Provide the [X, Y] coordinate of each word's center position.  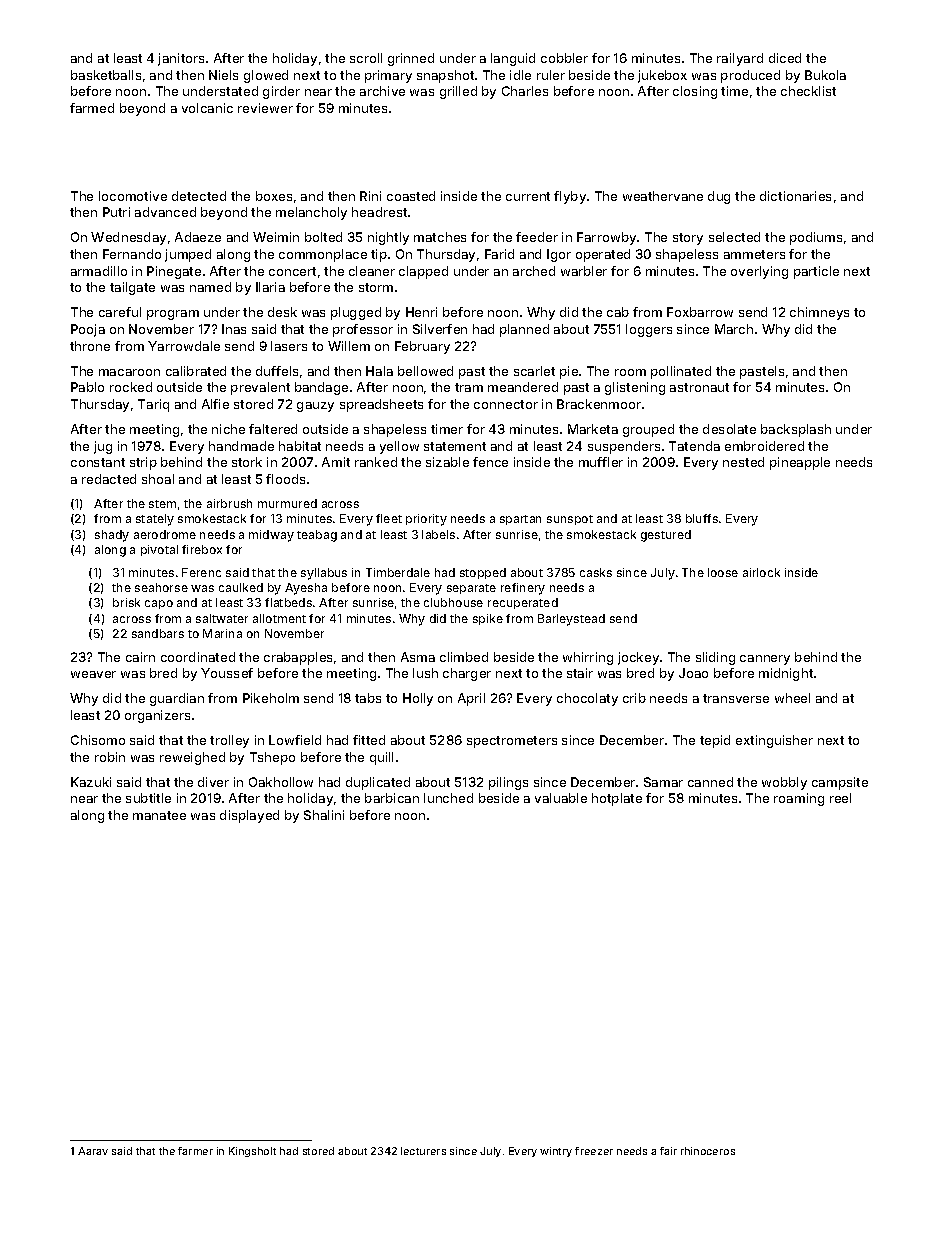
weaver [93, 674]
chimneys [819, 313]
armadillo [99, 271]
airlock [761, 572]
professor [363, 330]
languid [513, 59]
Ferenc [201, 572]
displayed [249, 816]
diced [785, 58]
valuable [561, 798]
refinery [523, 589]
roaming [799, 799]
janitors [181, 59]
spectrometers [512, 742]
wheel [792, 698]
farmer [195, 1151]
